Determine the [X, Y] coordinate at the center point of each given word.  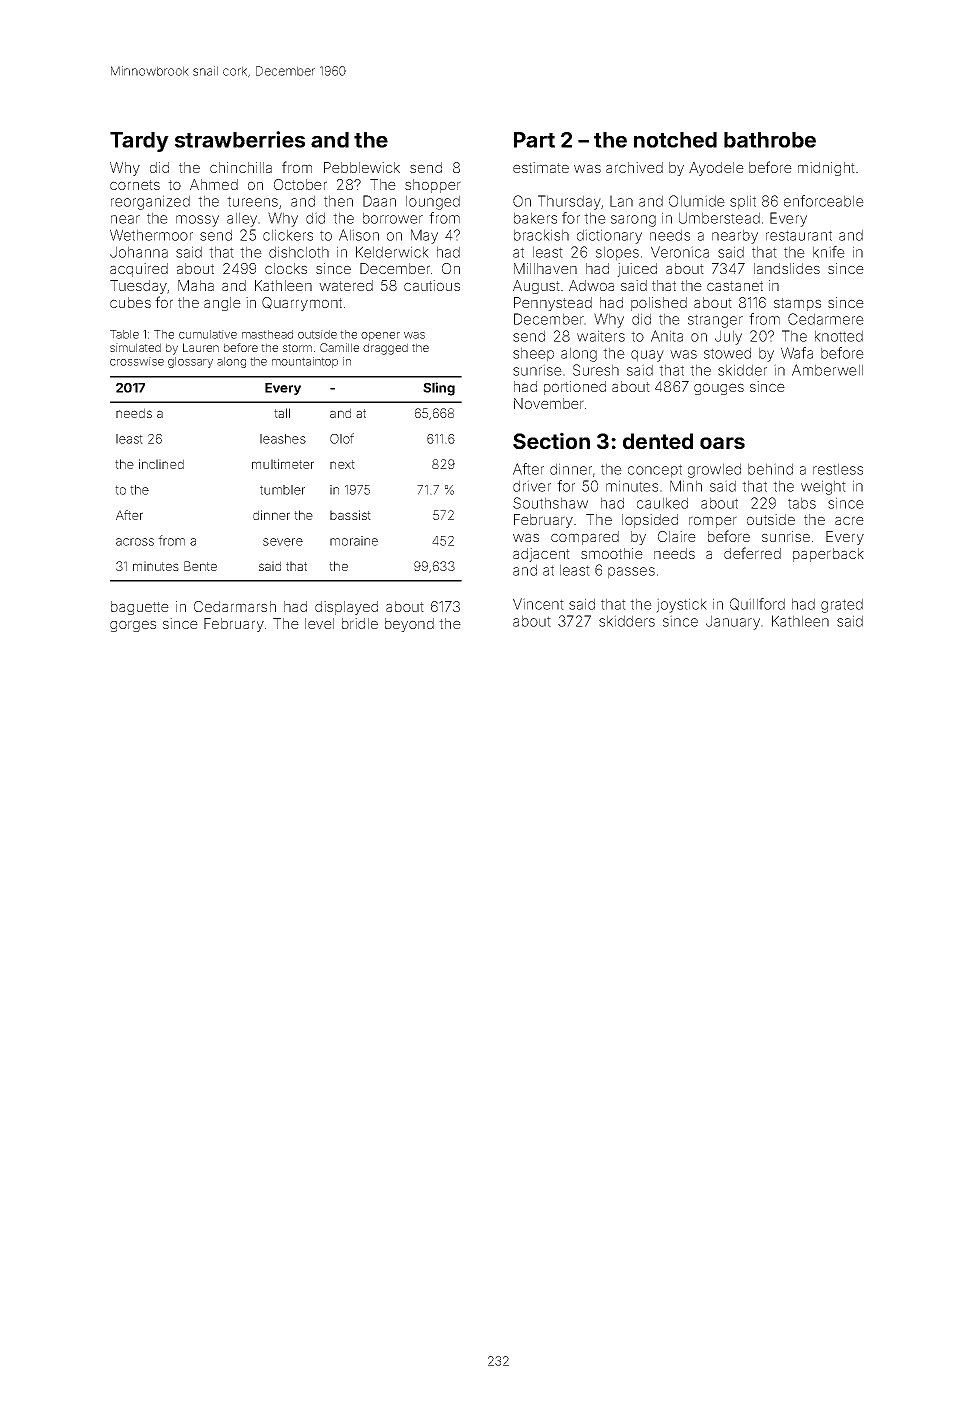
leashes [283, 439]
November [549, 403]
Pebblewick [362, 167]
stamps [797, 304]
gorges [133, 626]
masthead [267, 334]
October [300, 184]
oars [722, 443]
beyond [409, 625]
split [743, 202]
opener [380, 336]
